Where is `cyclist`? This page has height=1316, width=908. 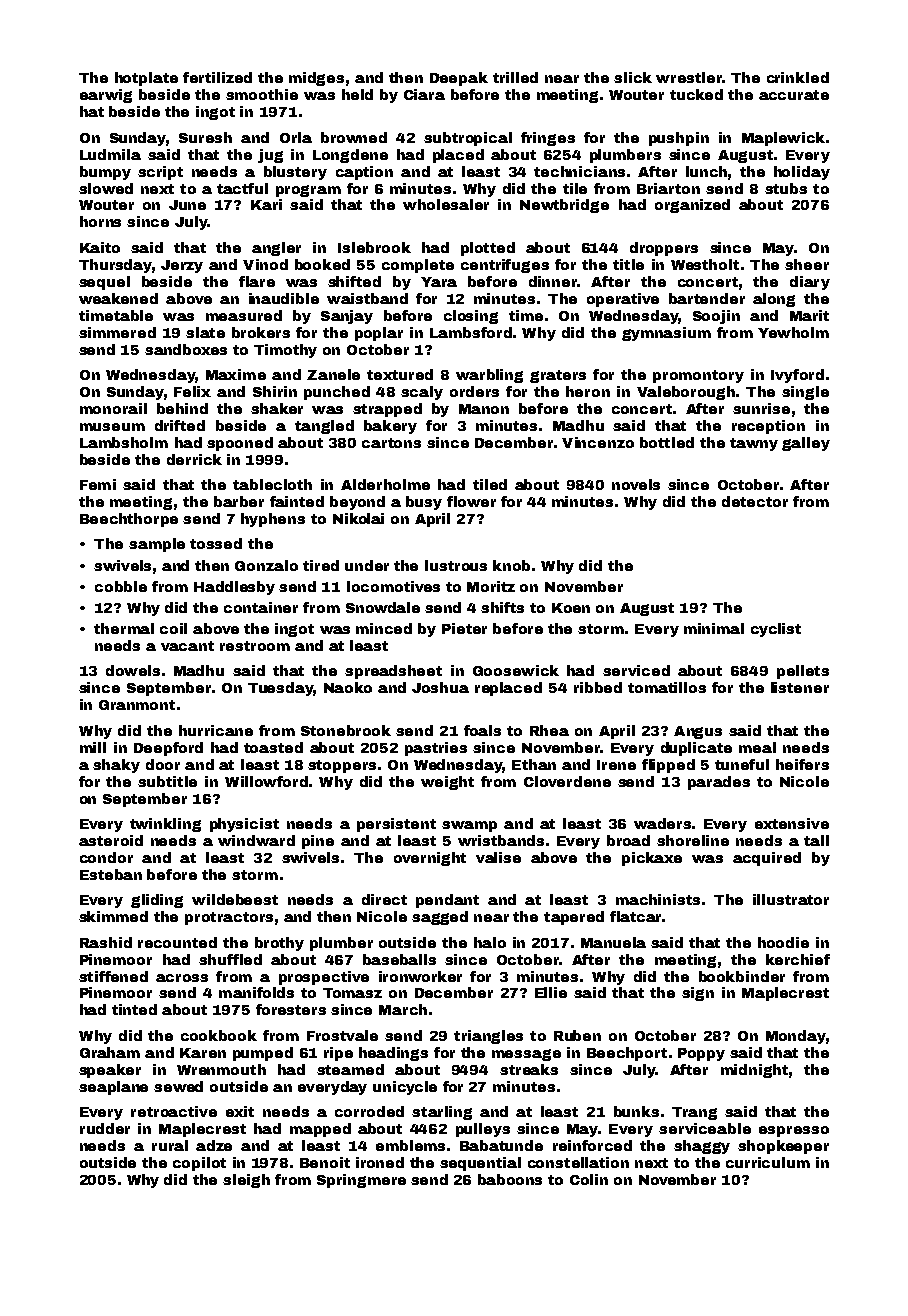
cyclist is located at coordinates (776, 630).
